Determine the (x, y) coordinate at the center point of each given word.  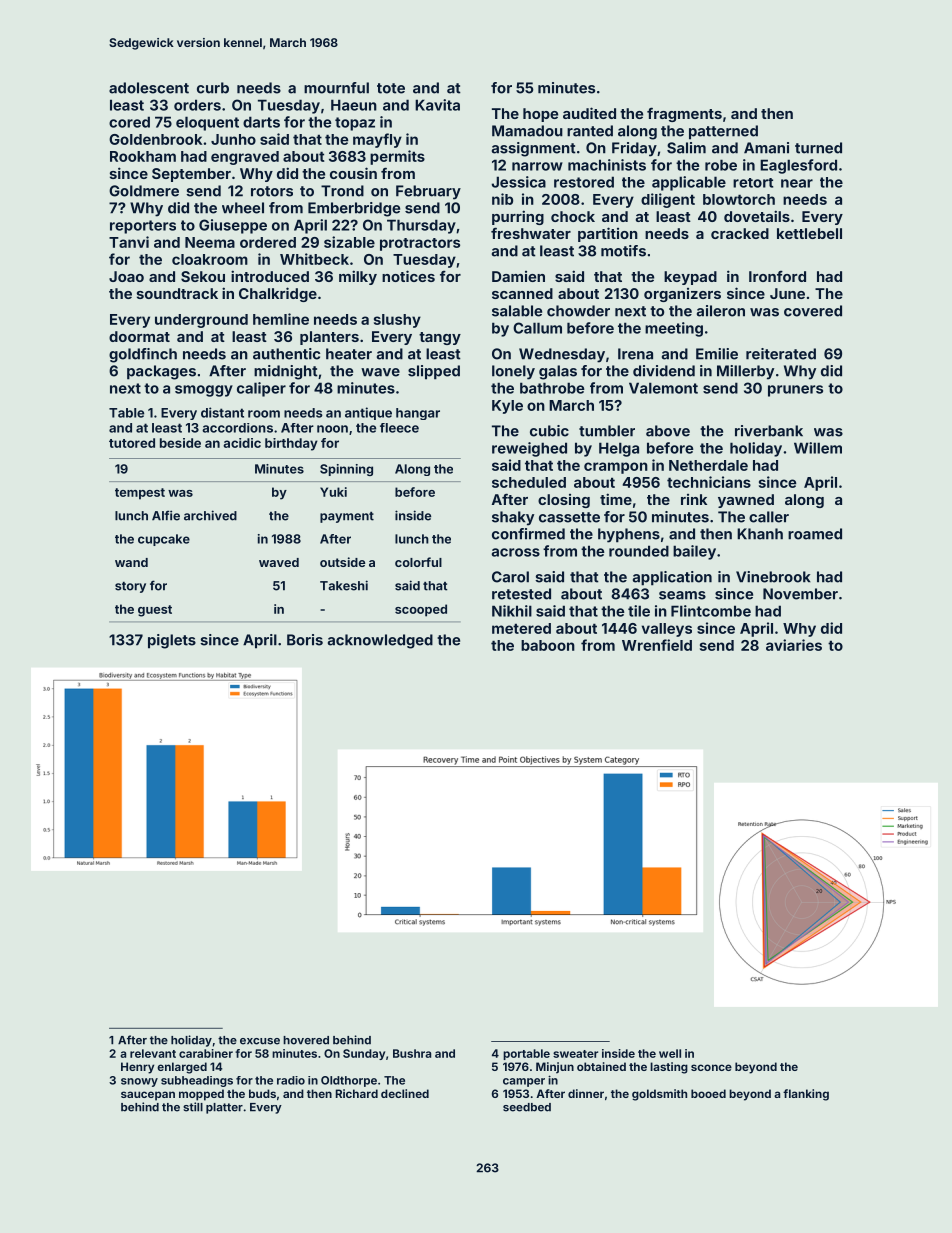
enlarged (182, 1068)
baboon (548, 645)
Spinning (346, 470)
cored (129, 122)
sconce (711, 1067)
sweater (575, 1054)
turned (818, 148)
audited (589, 113)
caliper (261, 389)
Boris (305, 640)
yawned (746, 501)
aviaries (794, 645)
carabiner (206, 1053)
